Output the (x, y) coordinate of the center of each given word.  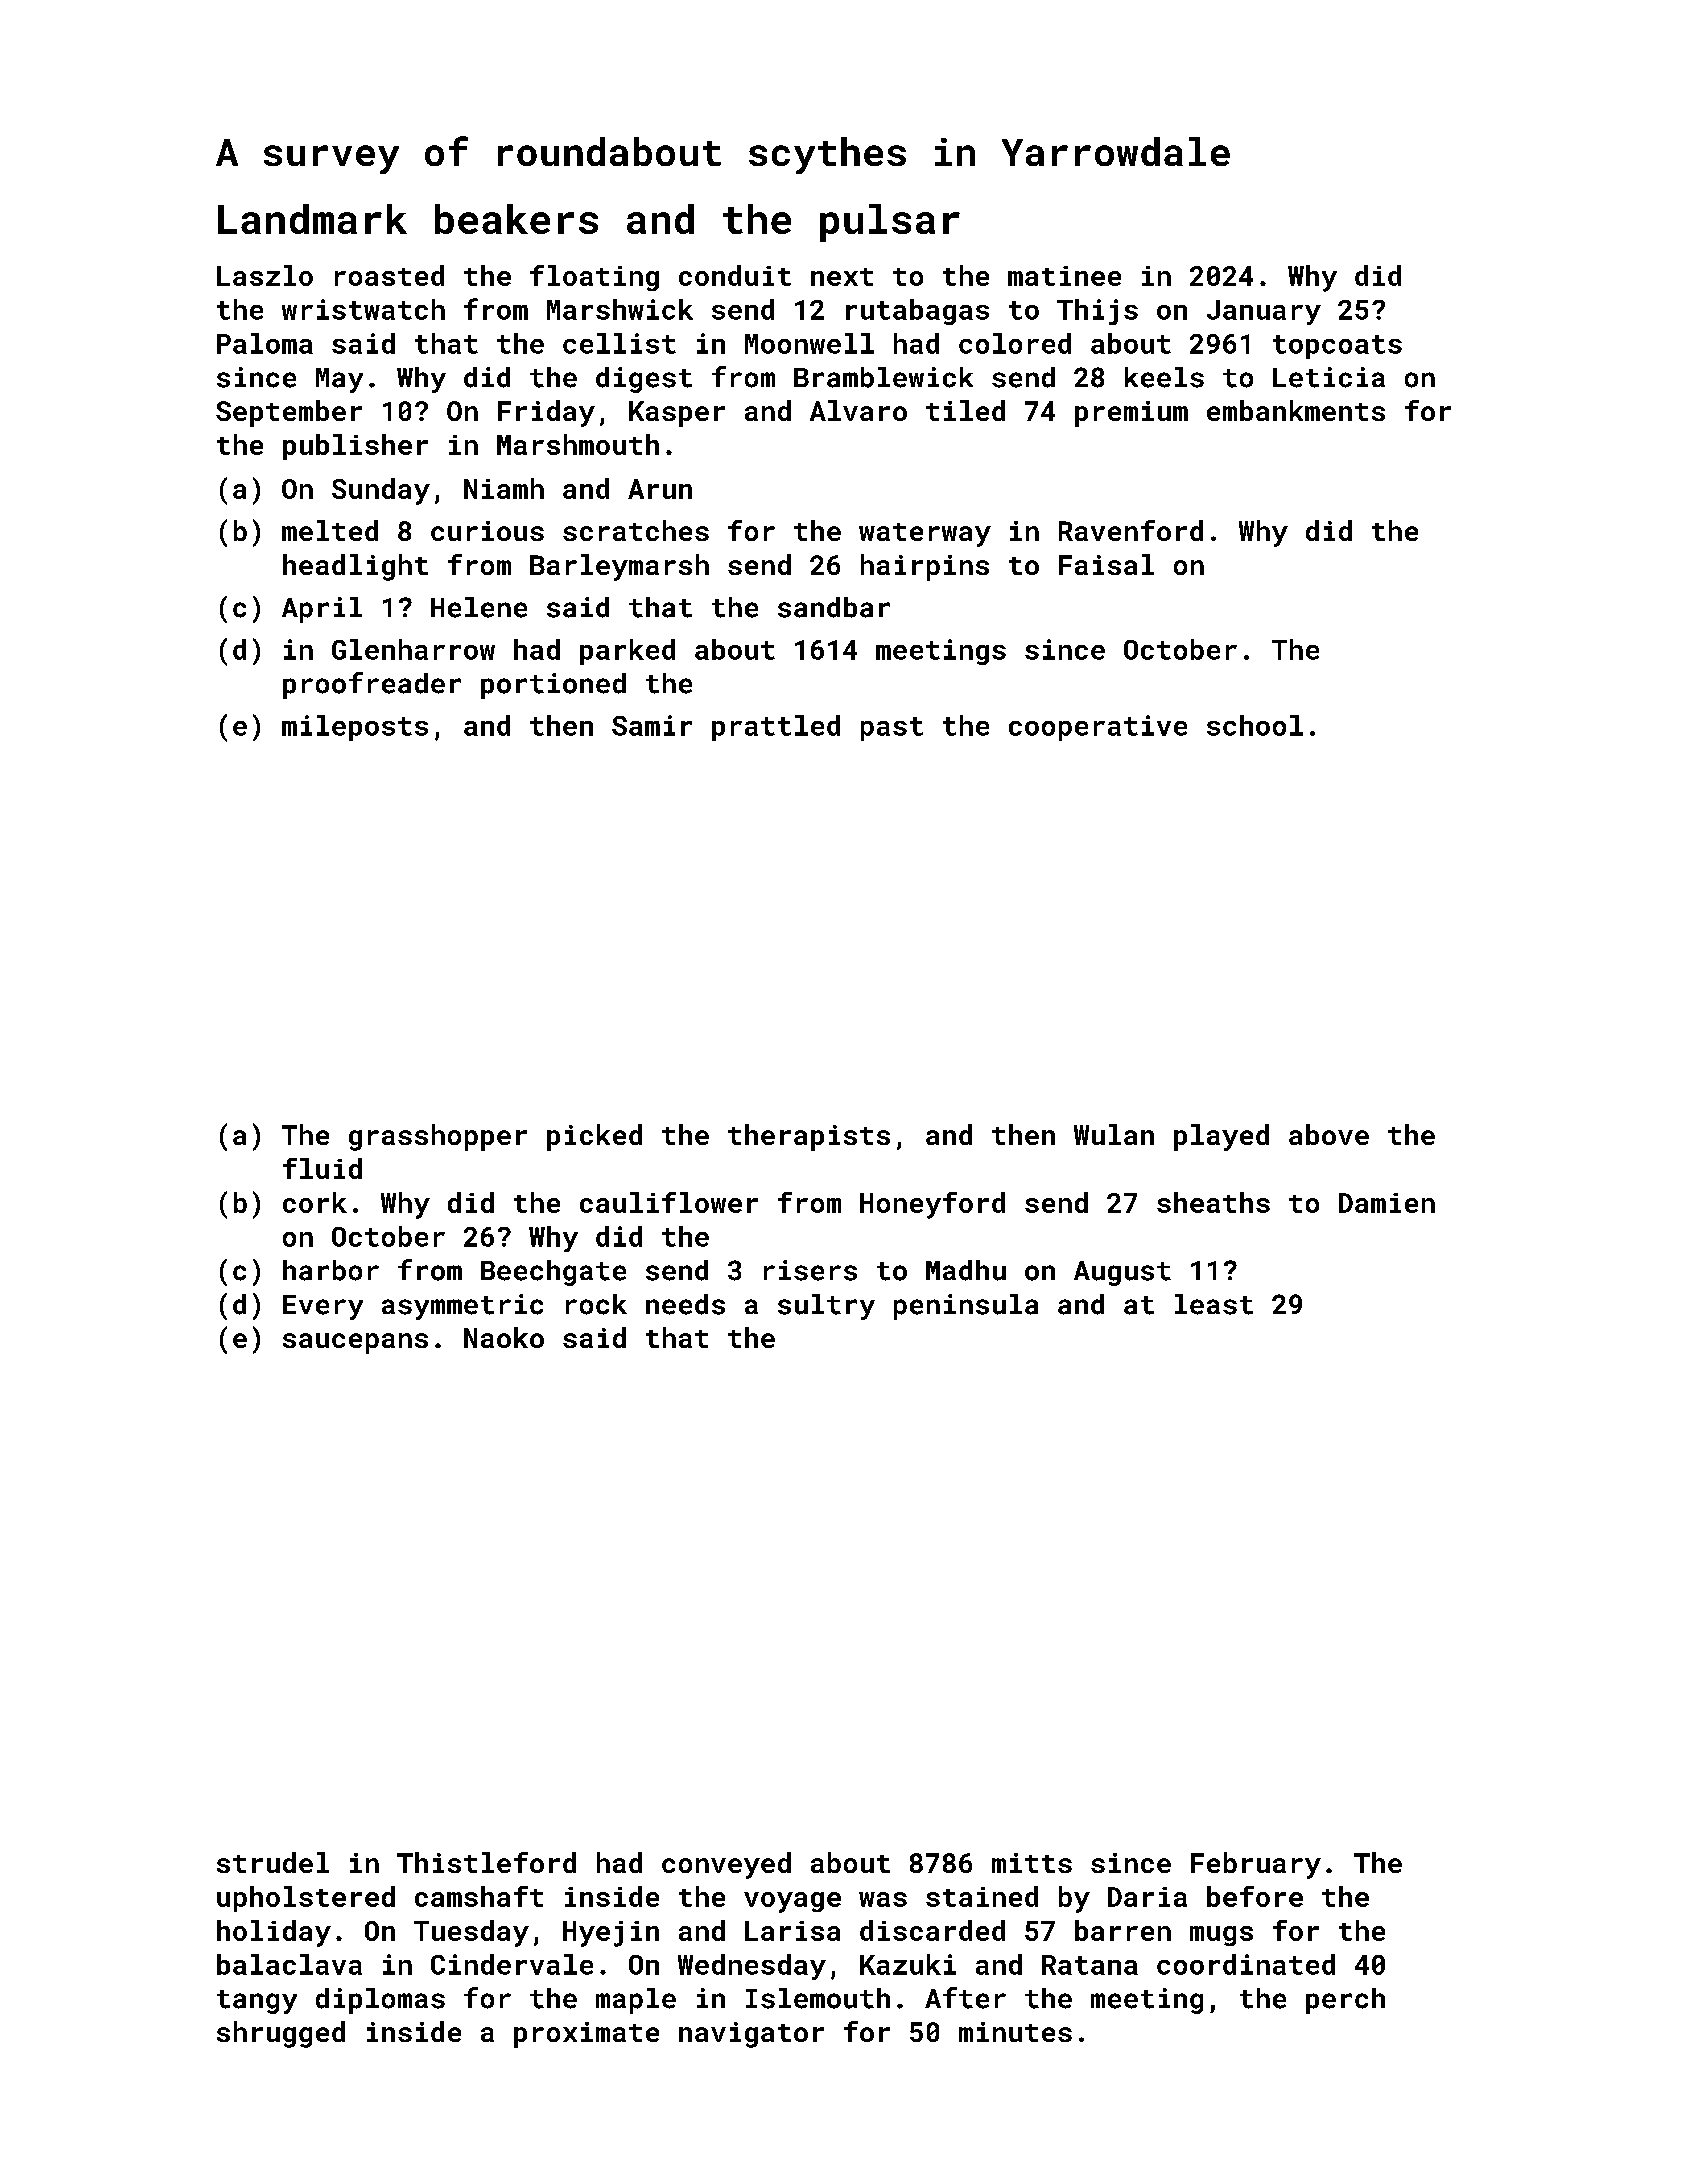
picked (594, 1137)
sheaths (1213, 1202)
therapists (809, 1137)
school (1255, 725)
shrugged (281, 2034)
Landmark (312, 219)
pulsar (890, 223)
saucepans (355, 1343)
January (1264, 312)
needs (685, 1304)
